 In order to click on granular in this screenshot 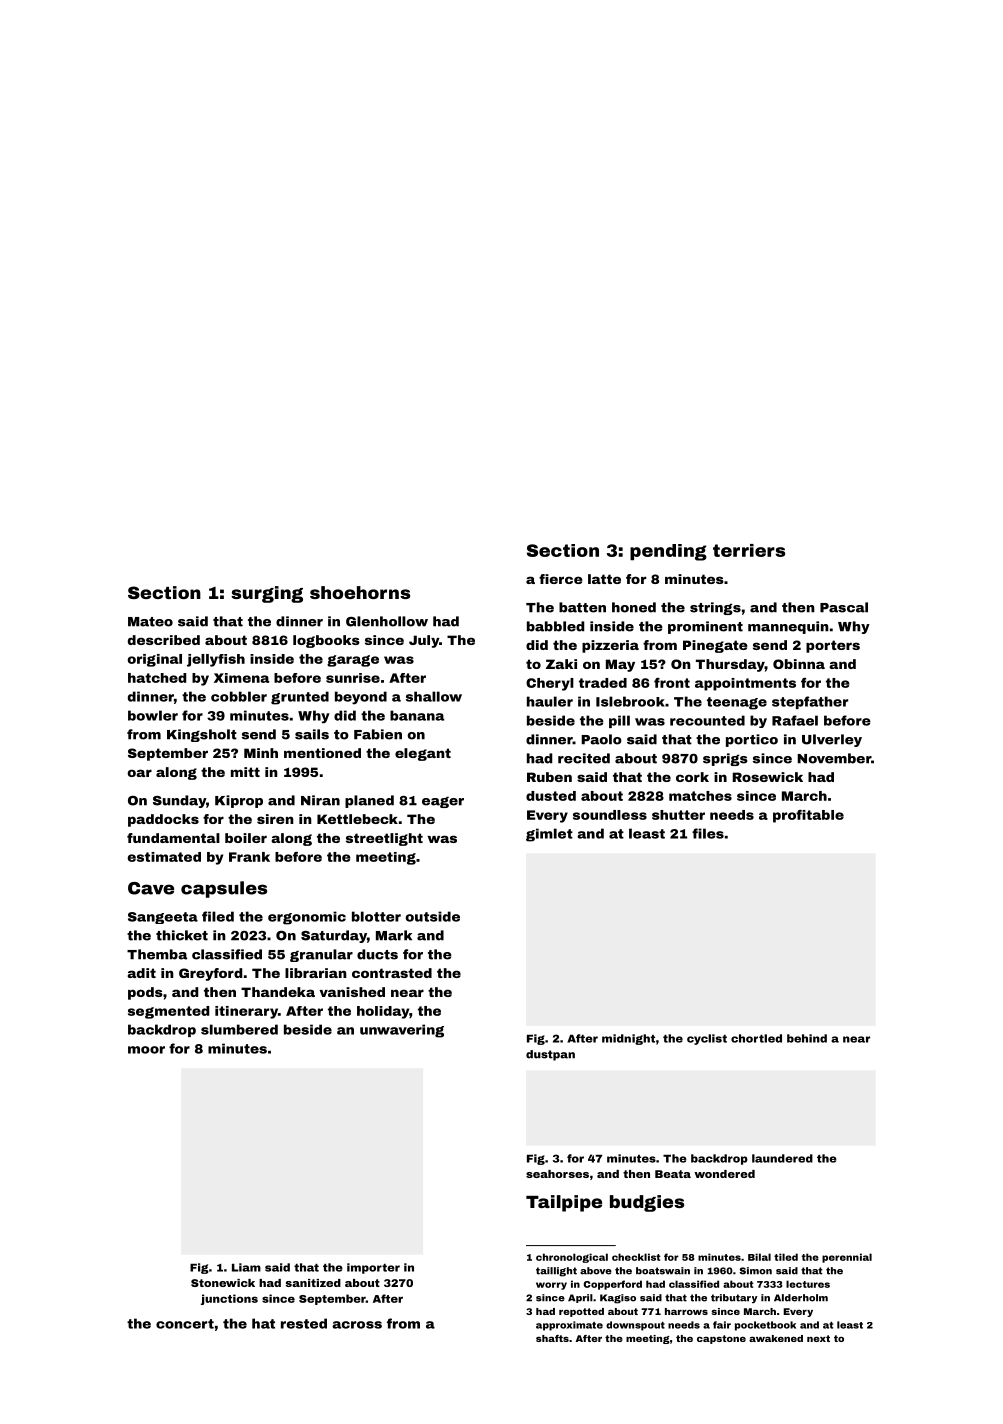, I will do `click(321, 955)`.
